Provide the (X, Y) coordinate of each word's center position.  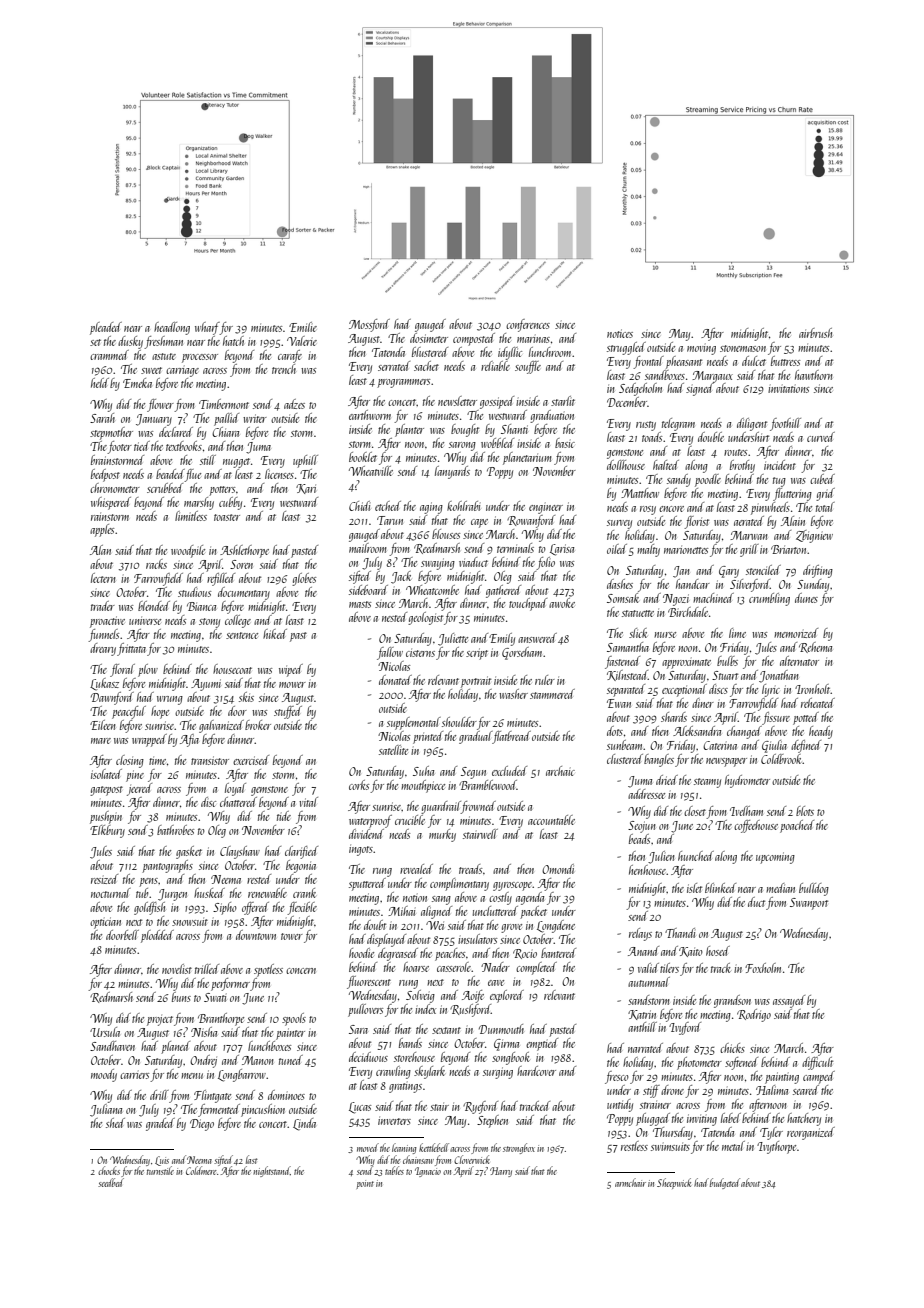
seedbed (111, 1182)
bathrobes (175, 830)
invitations (788, 388)
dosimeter (429, 338)
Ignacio (428, 1172)
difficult (817, 1063)
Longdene (556, 926)
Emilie (303, 327)
